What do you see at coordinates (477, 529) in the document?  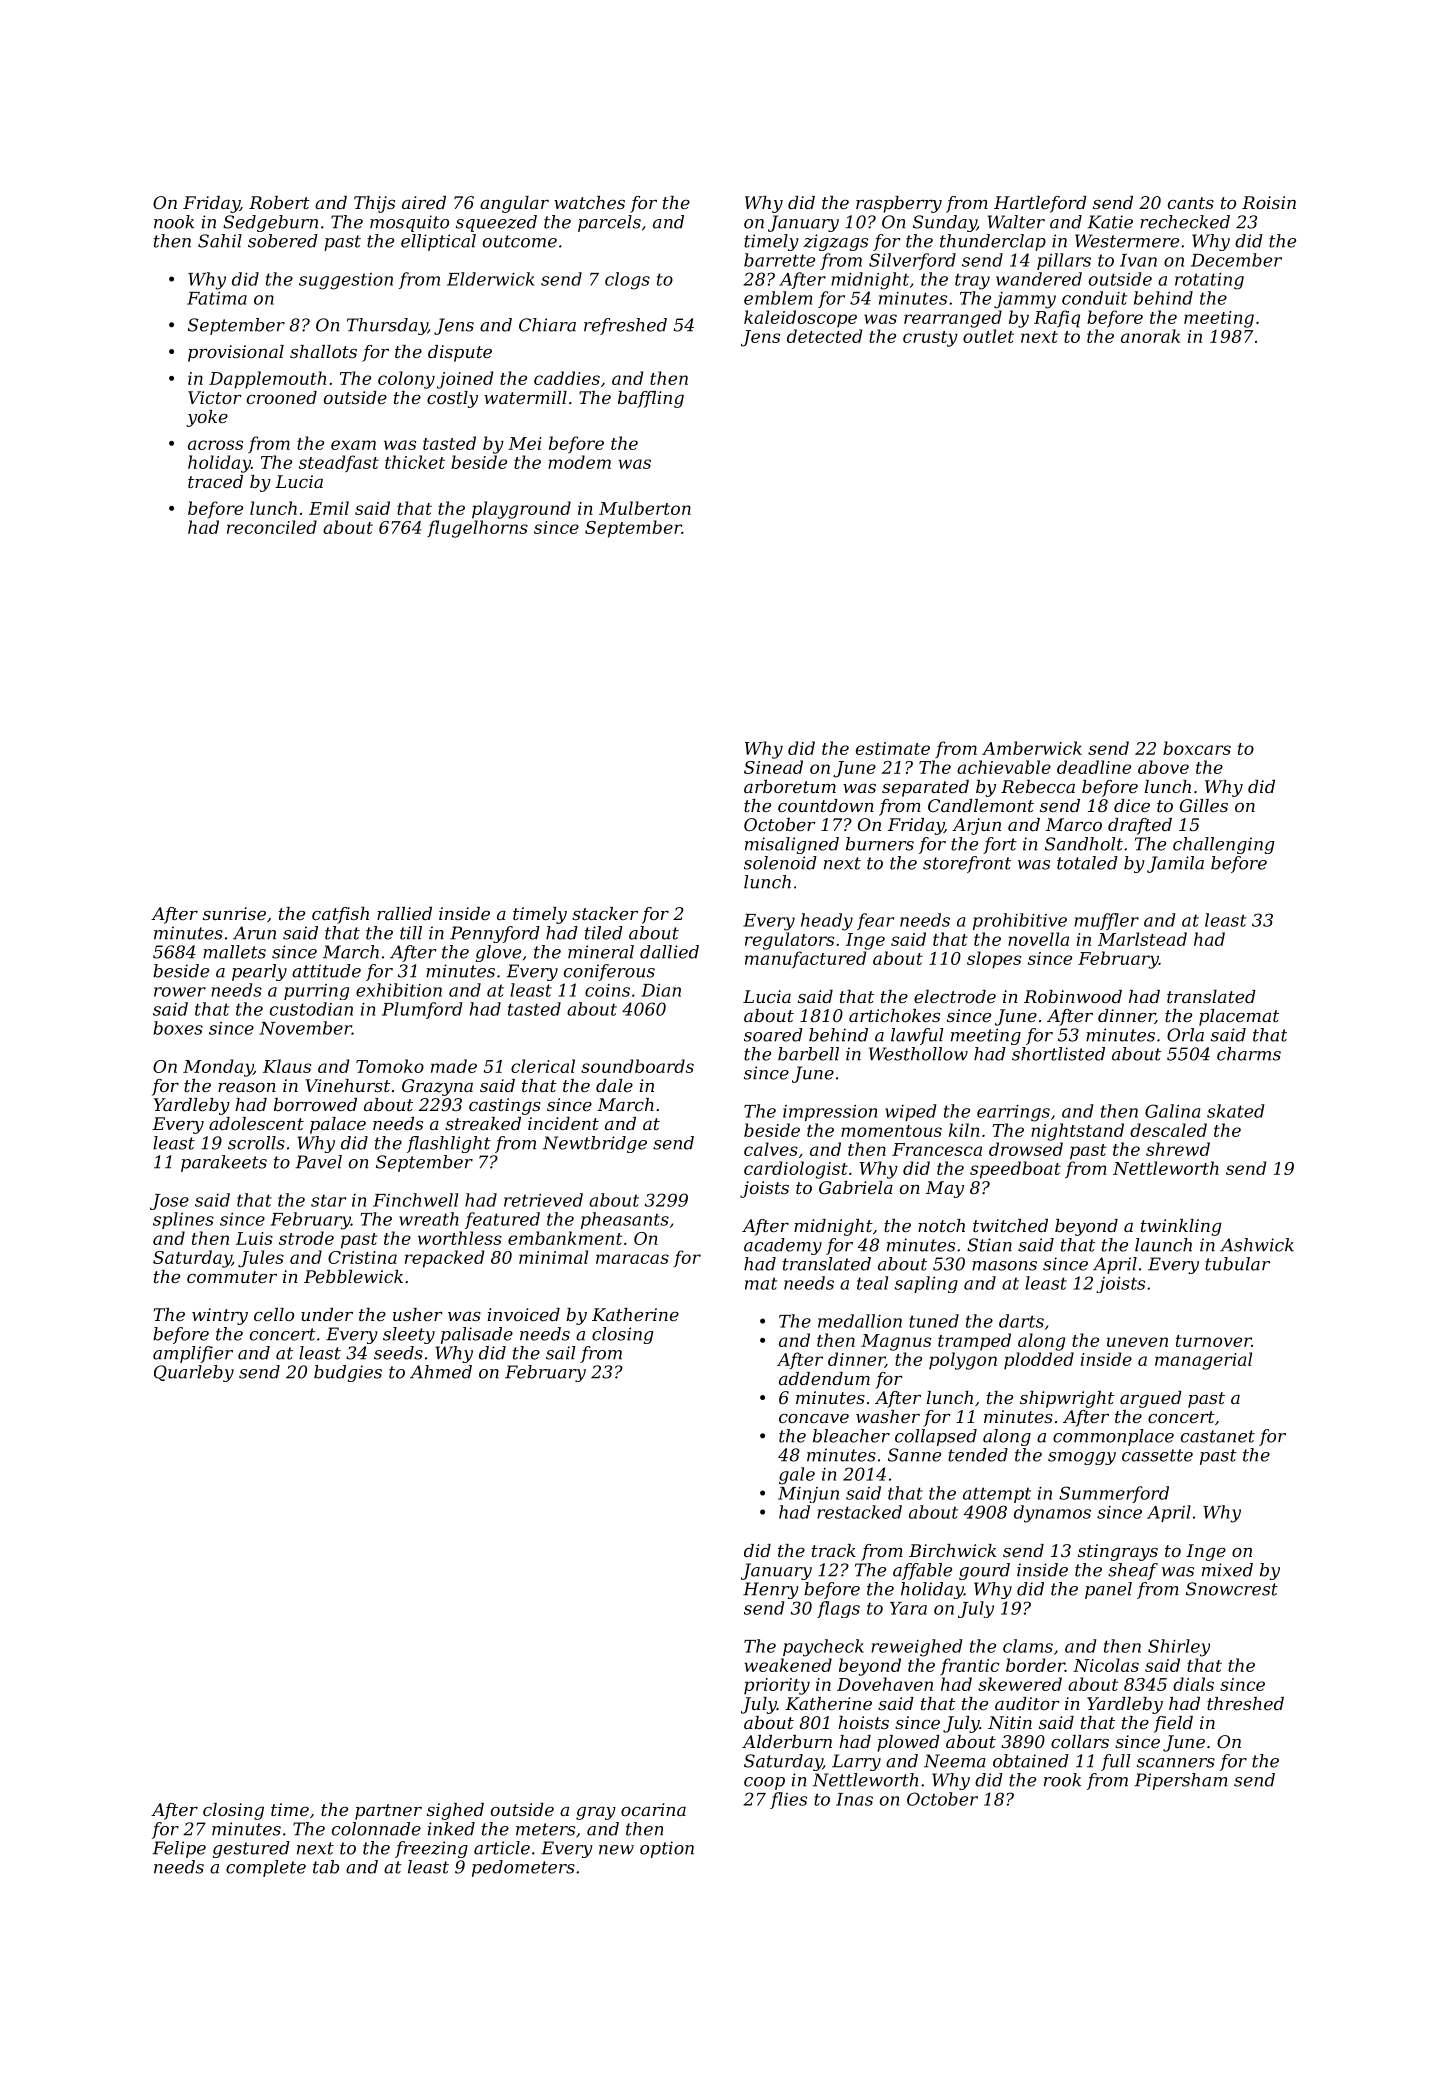 I see `flugelhorns` at bounding box center [477, 529].
